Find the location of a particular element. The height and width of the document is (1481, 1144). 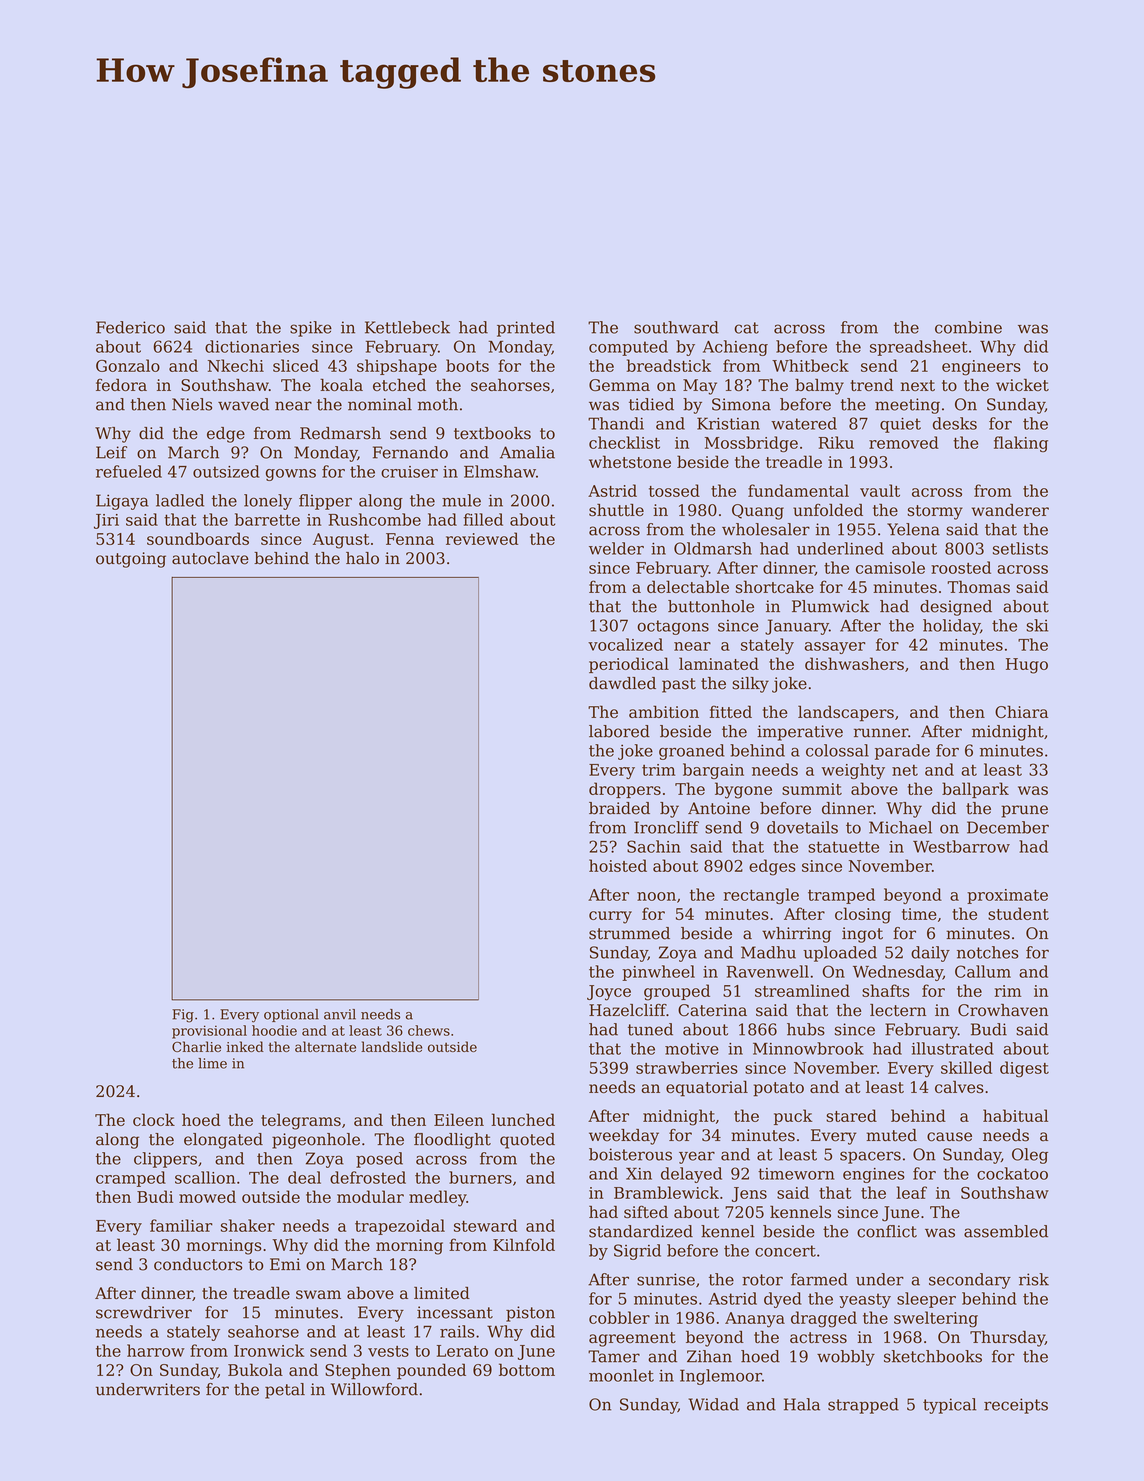

southward is located at coordinates (676, 327).
